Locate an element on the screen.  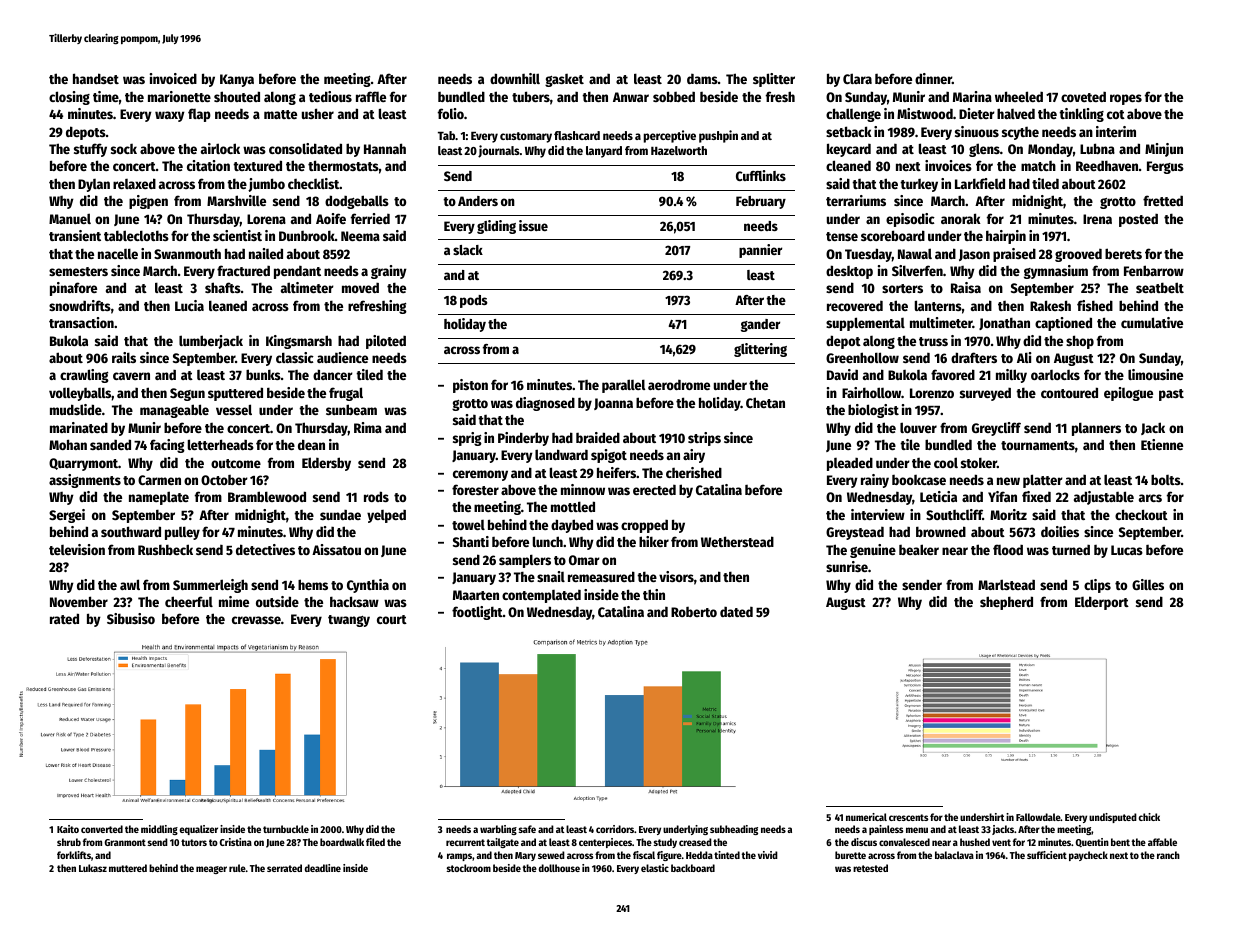
cheerful is located at coordinates (189, 601).
